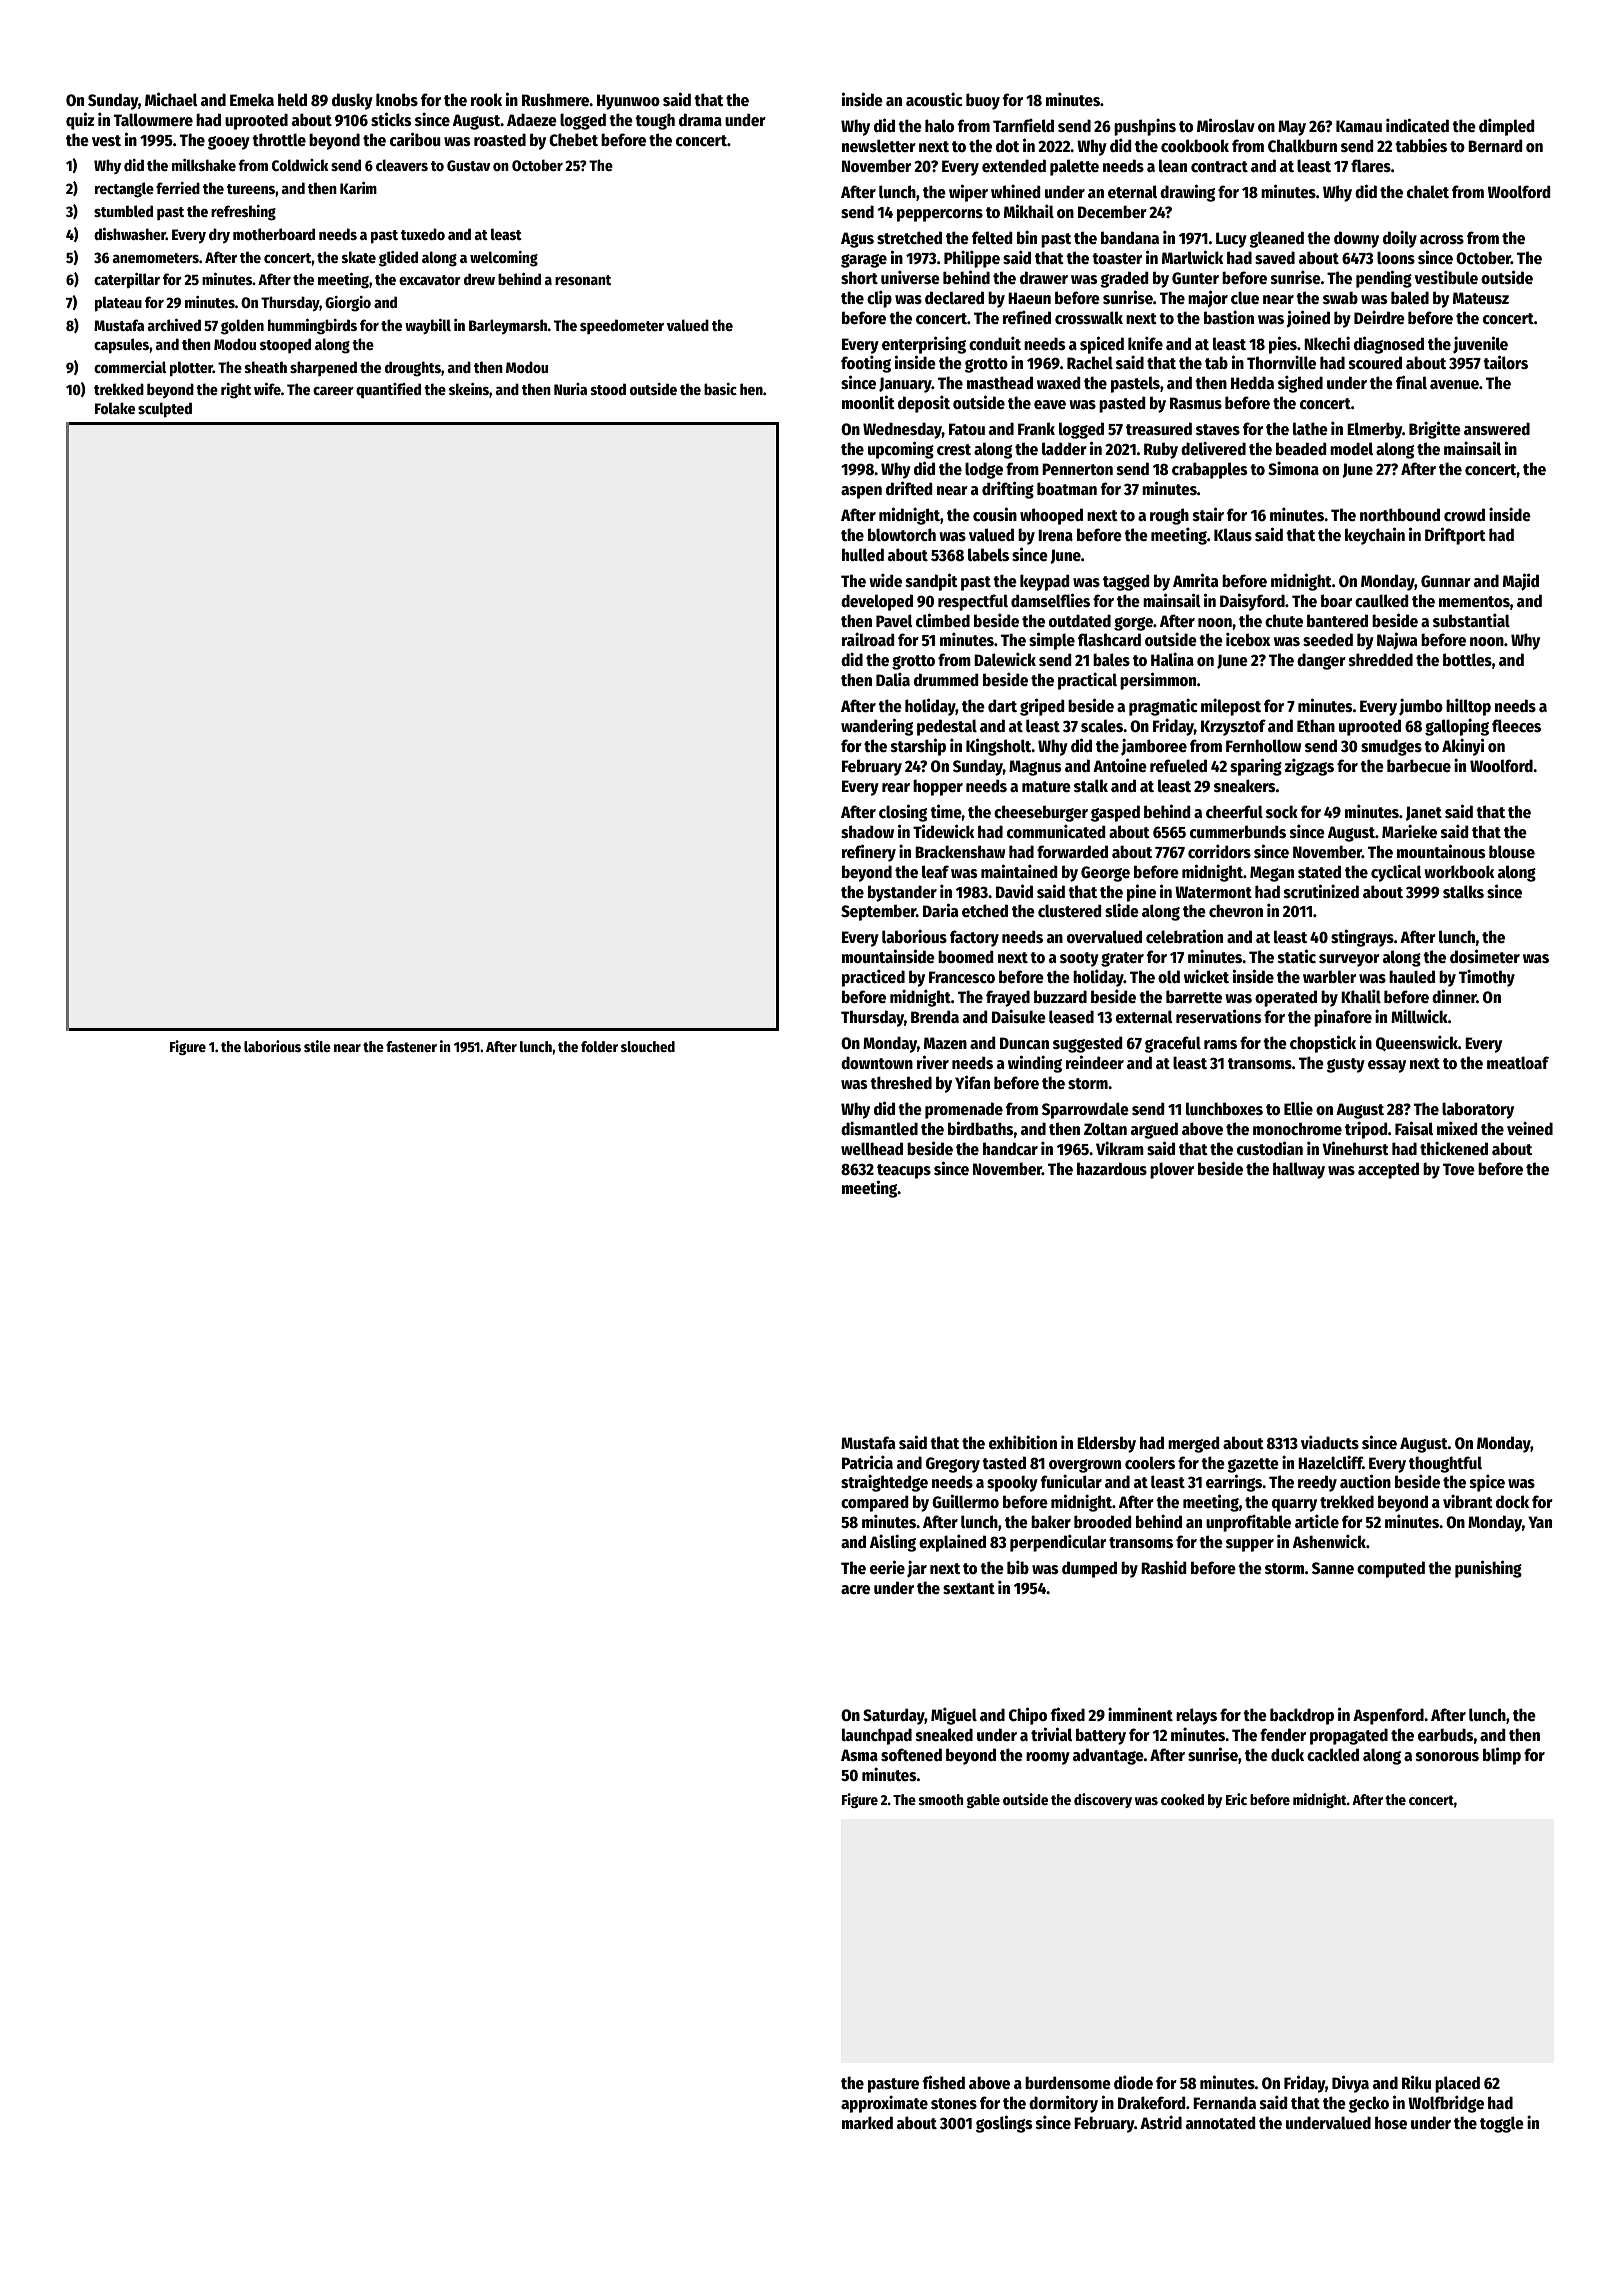 Image resolution: width=1620 pixels, height=2292 pixels. What do you see at coordinates (859, 1755) in the page?
I see `Asma` at bounding box center [859, 1755].
